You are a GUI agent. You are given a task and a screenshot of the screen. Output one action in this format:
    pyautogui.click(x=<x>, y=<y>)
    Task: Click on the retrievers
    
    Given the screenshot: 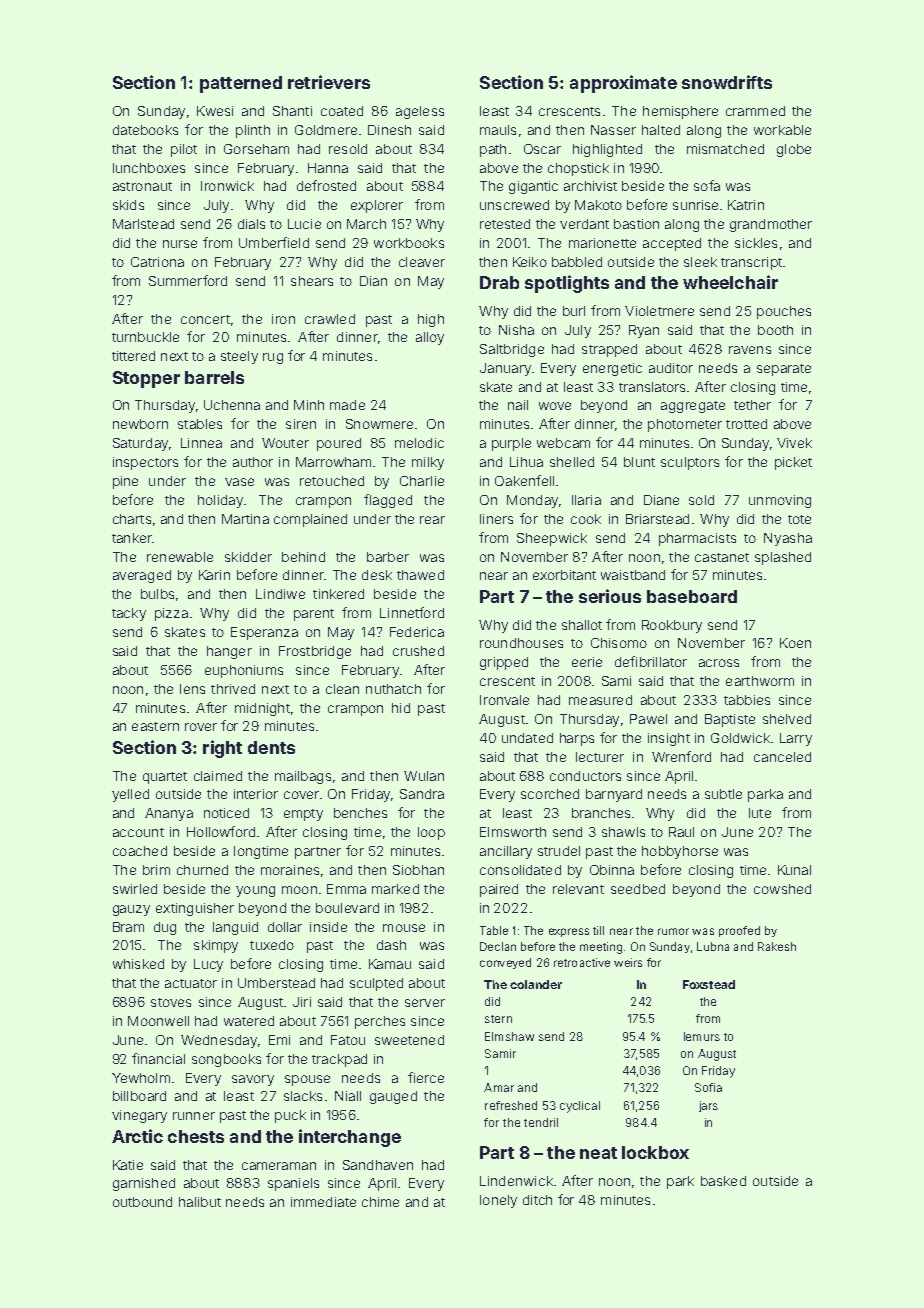 What is the action you would take?
    pyautogui.click(x=329, y=82)
